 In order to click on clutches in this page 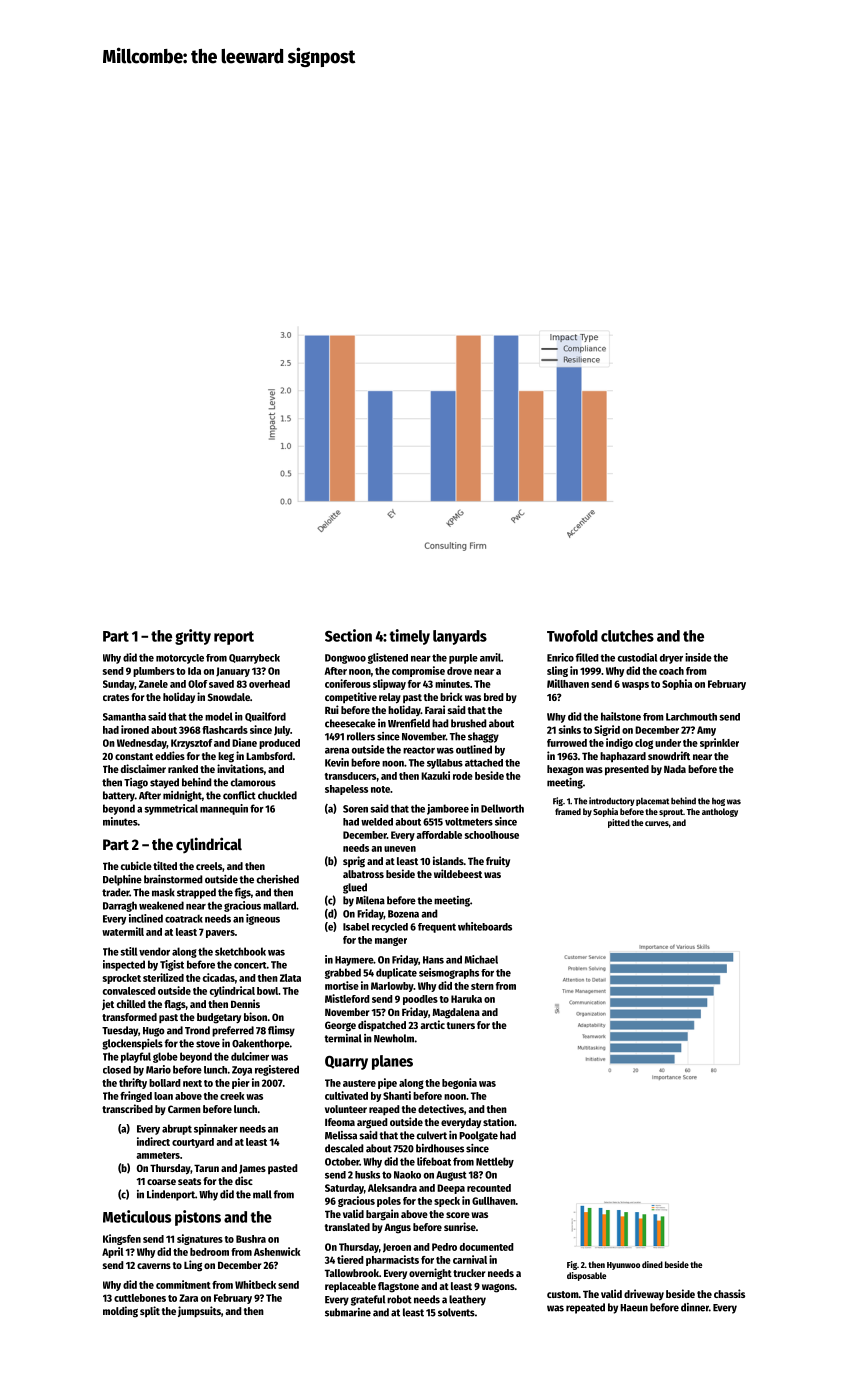, I will do `click(627, 636)`.
